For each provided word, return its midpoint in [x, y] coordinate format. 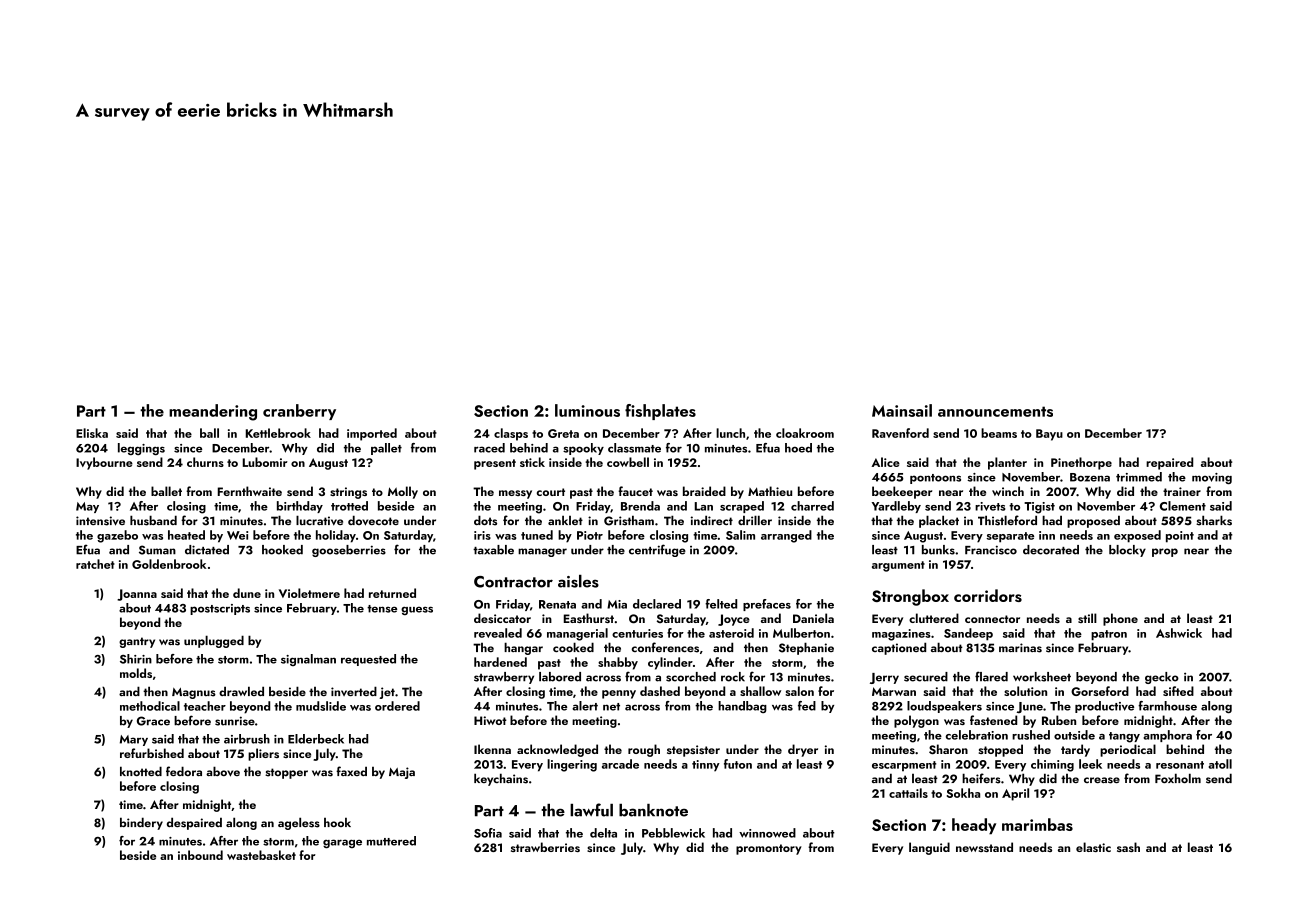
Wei [237, 535]
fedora [184, 771]
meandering [213, 412]
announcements [995, 411]
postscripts [220, 609]
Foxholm [1178, 778]
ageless [299, 823]
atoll [1220, 764]
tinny [706, 766]
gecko [1162, 678]
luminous [587, 410]
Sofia [488, 833]
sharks [1214, 520]
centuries [637, 633]
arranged [786, 536]
